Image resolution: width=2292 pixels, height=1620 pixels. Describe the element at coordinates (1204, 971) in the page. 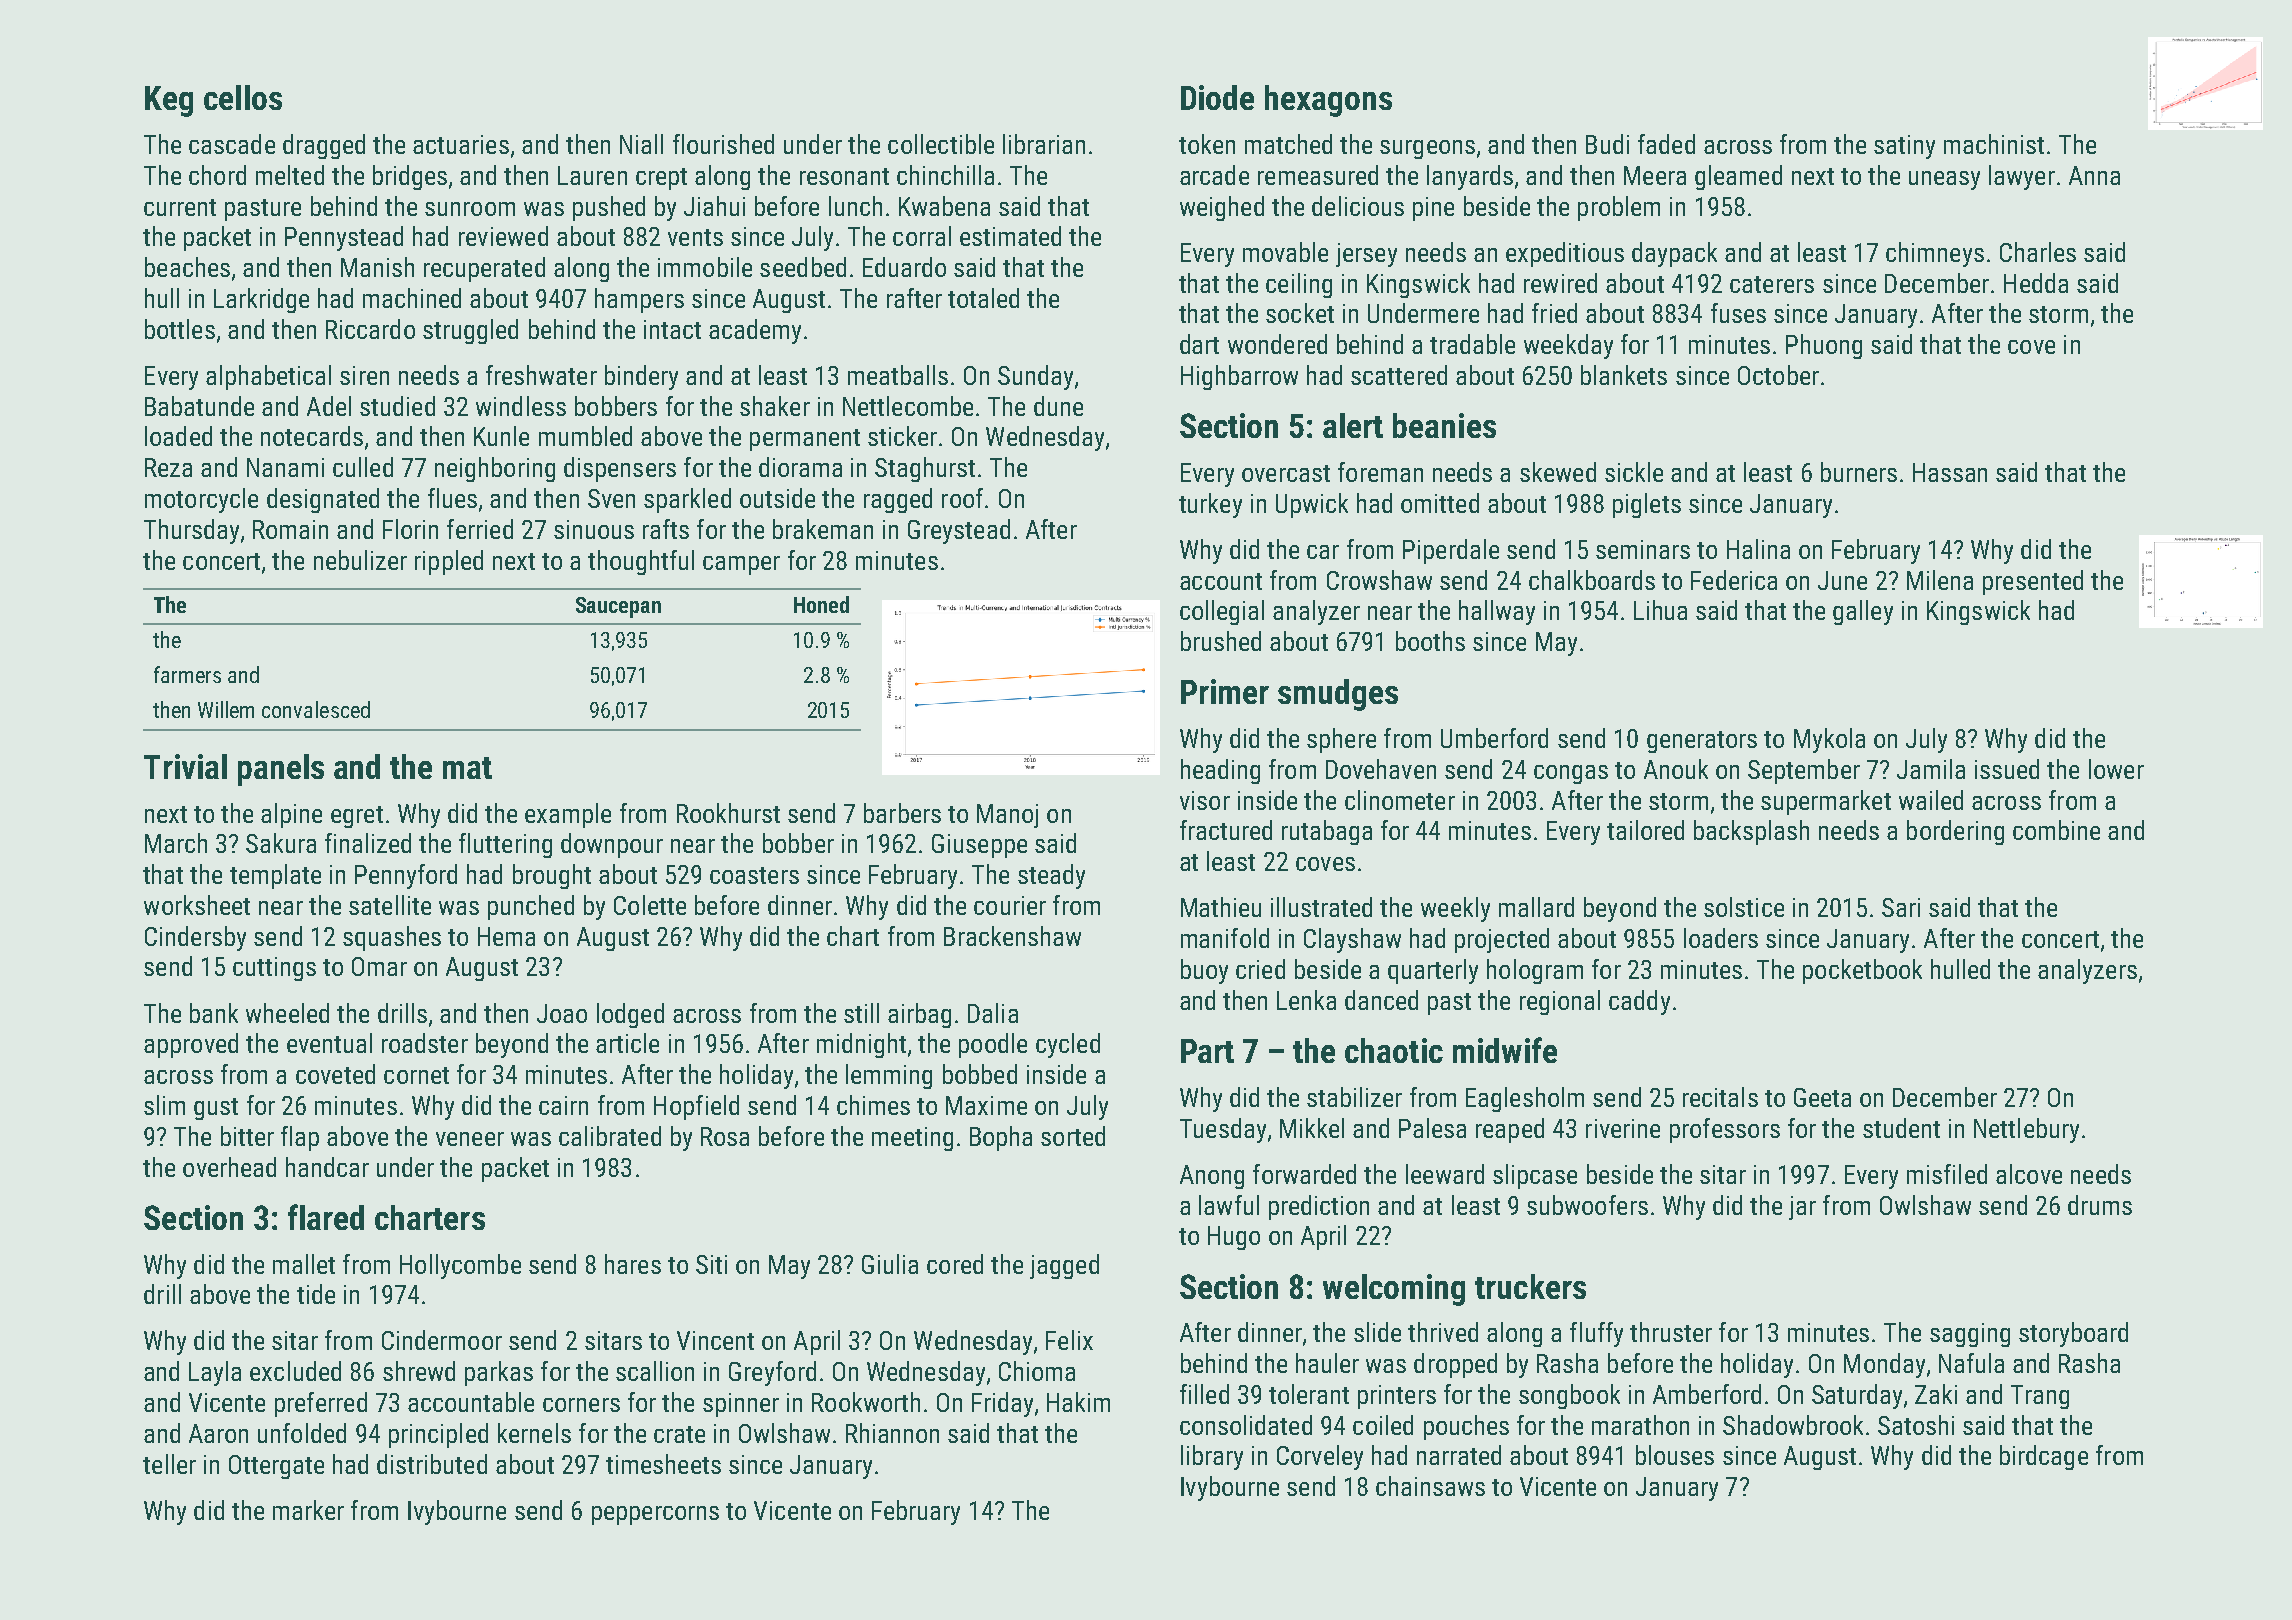

I see `buoy` at that location.
